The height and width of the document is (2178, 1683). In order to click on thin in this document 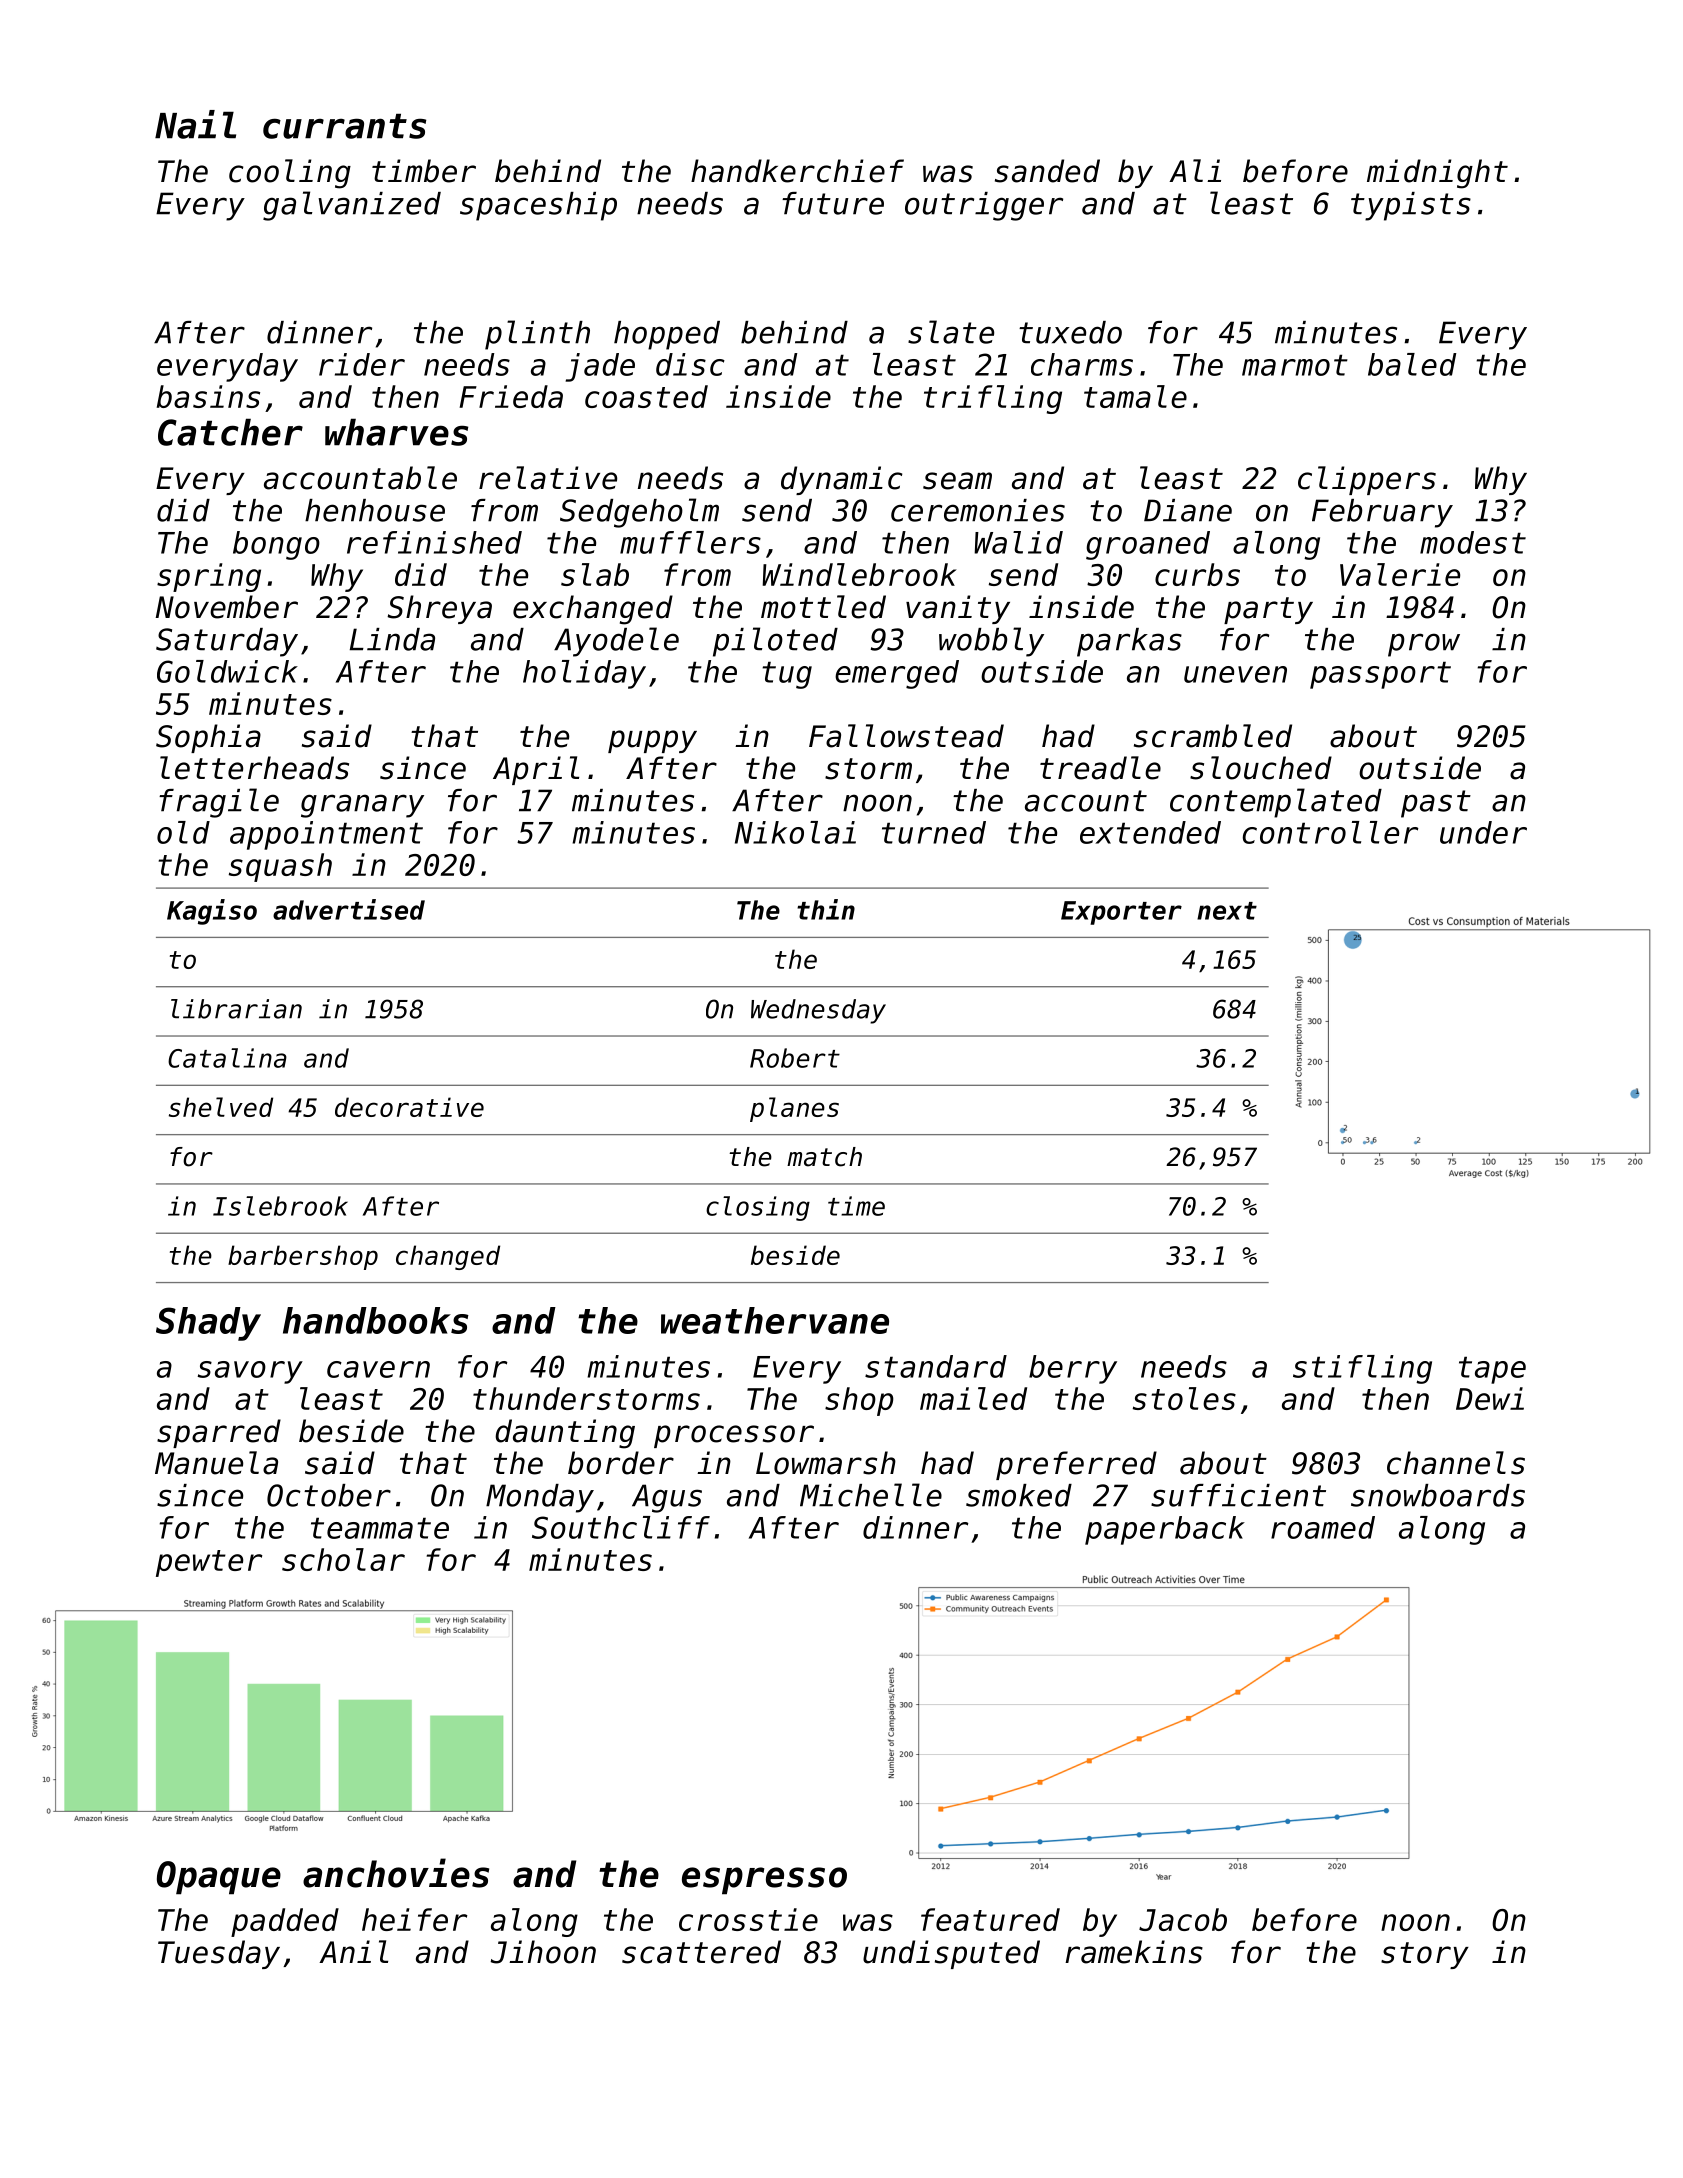, I will do `click(826, 909)`.
